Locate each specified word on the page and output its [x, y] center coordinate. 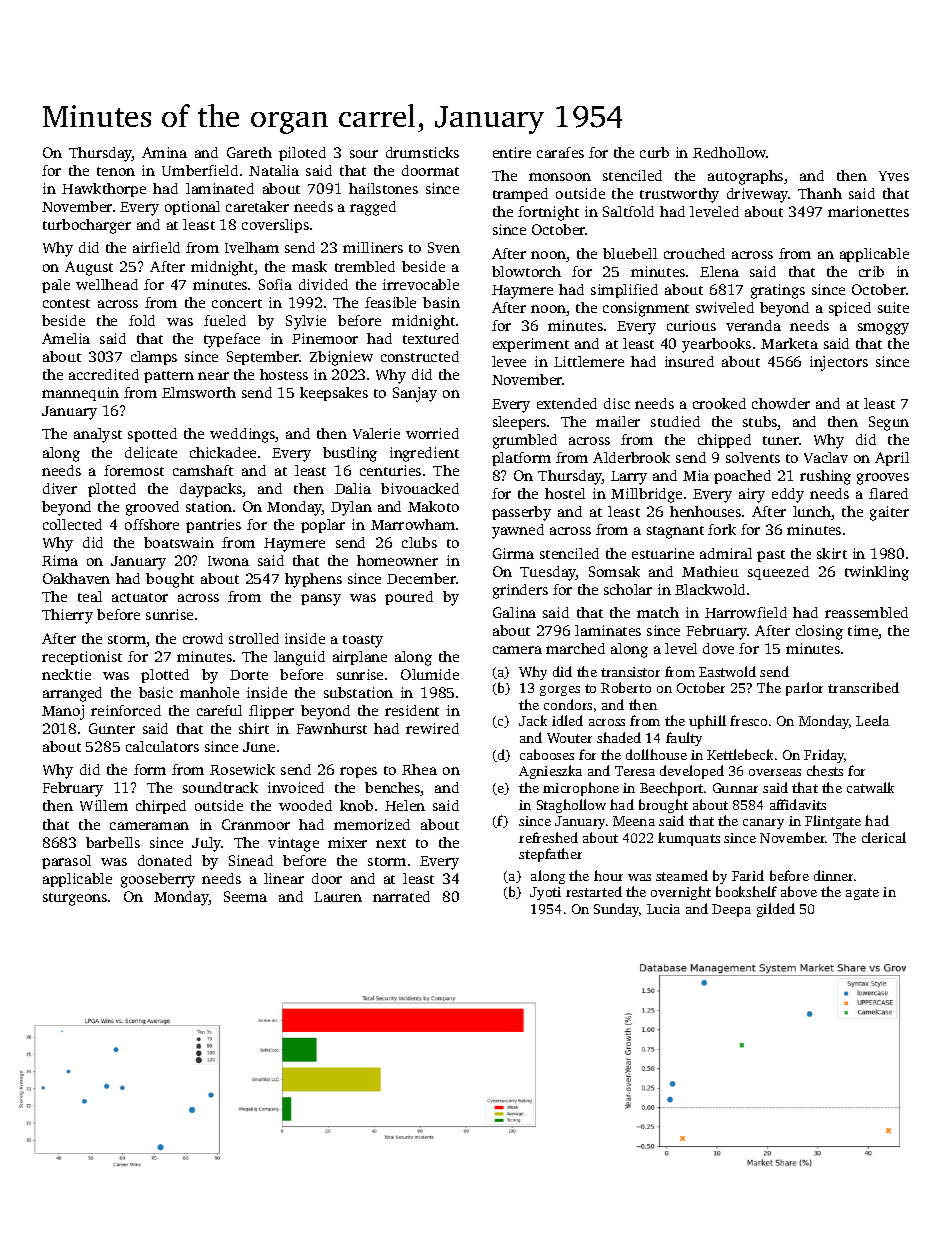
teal [90, 596]
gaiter [889, 513]
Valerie [376, 433]
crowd [203, 638]
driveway [758, 195]
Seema [245, 896]
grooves [883, 479]
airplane [360, 658]
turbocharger [87, 226]
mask [309, 266]
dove [718, 648]
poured [409, 598]
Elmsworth [199, 392]
